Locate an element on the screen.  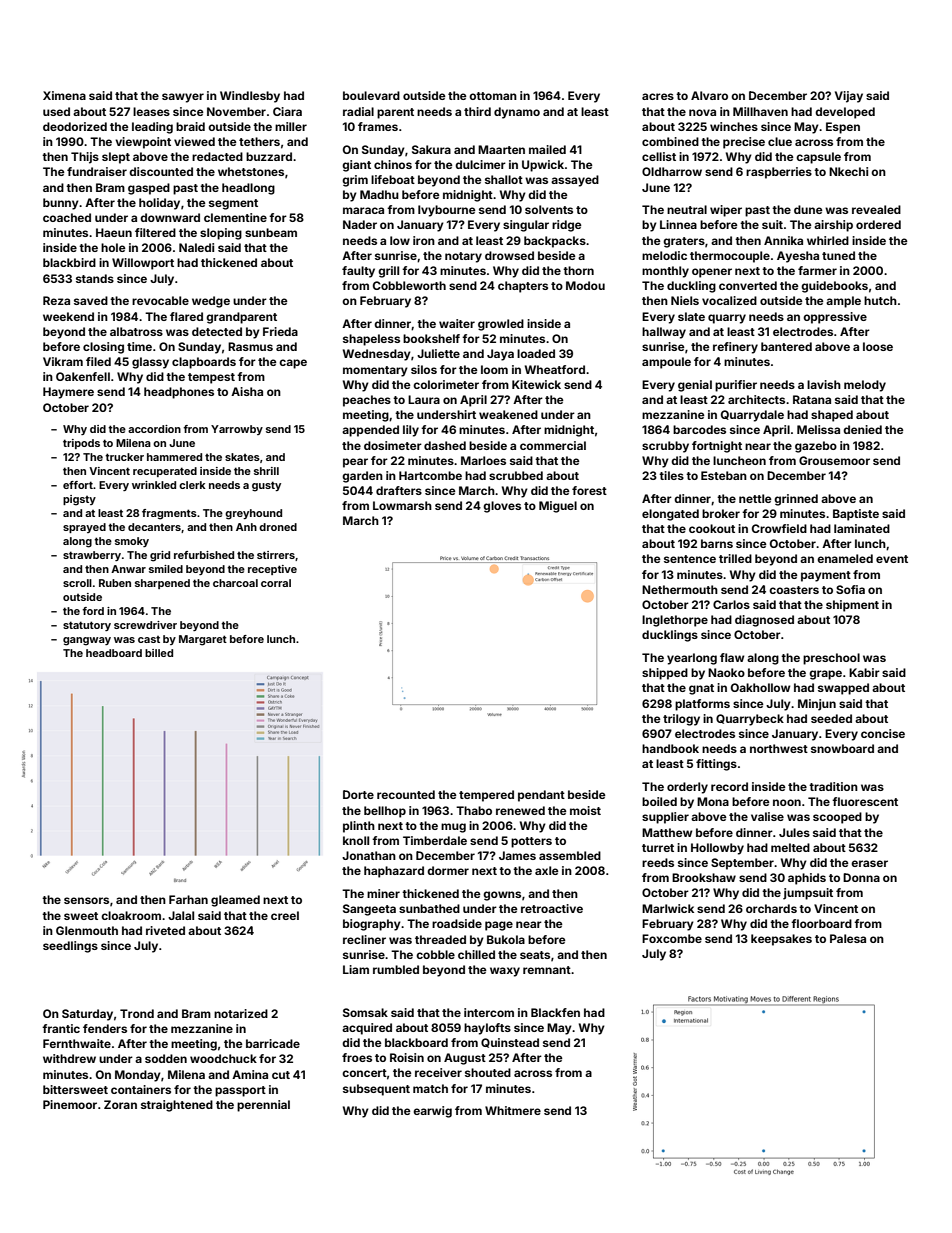
tiles is located at coordinates (671, 475).
